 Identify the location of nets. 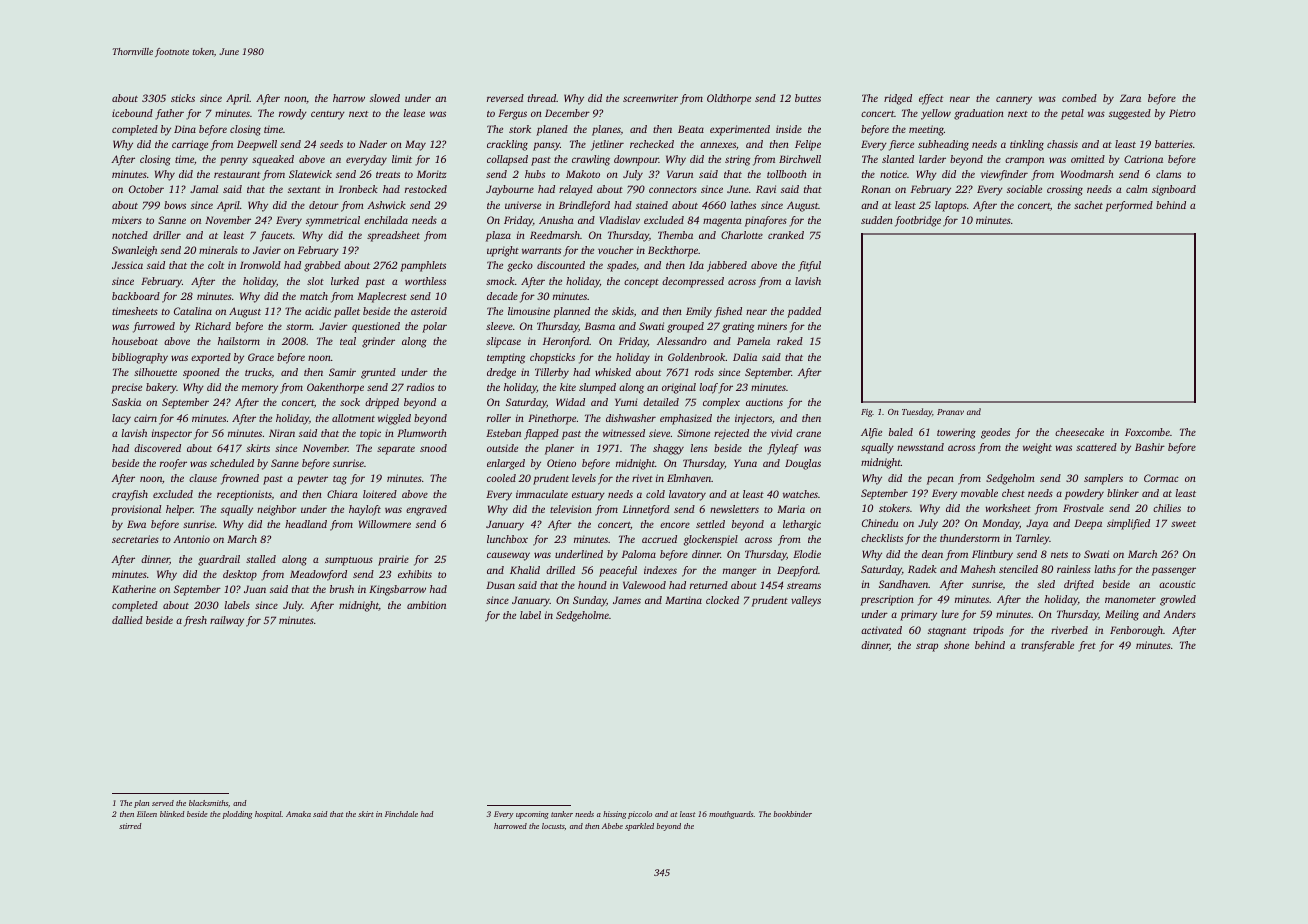
(1059, 555).
